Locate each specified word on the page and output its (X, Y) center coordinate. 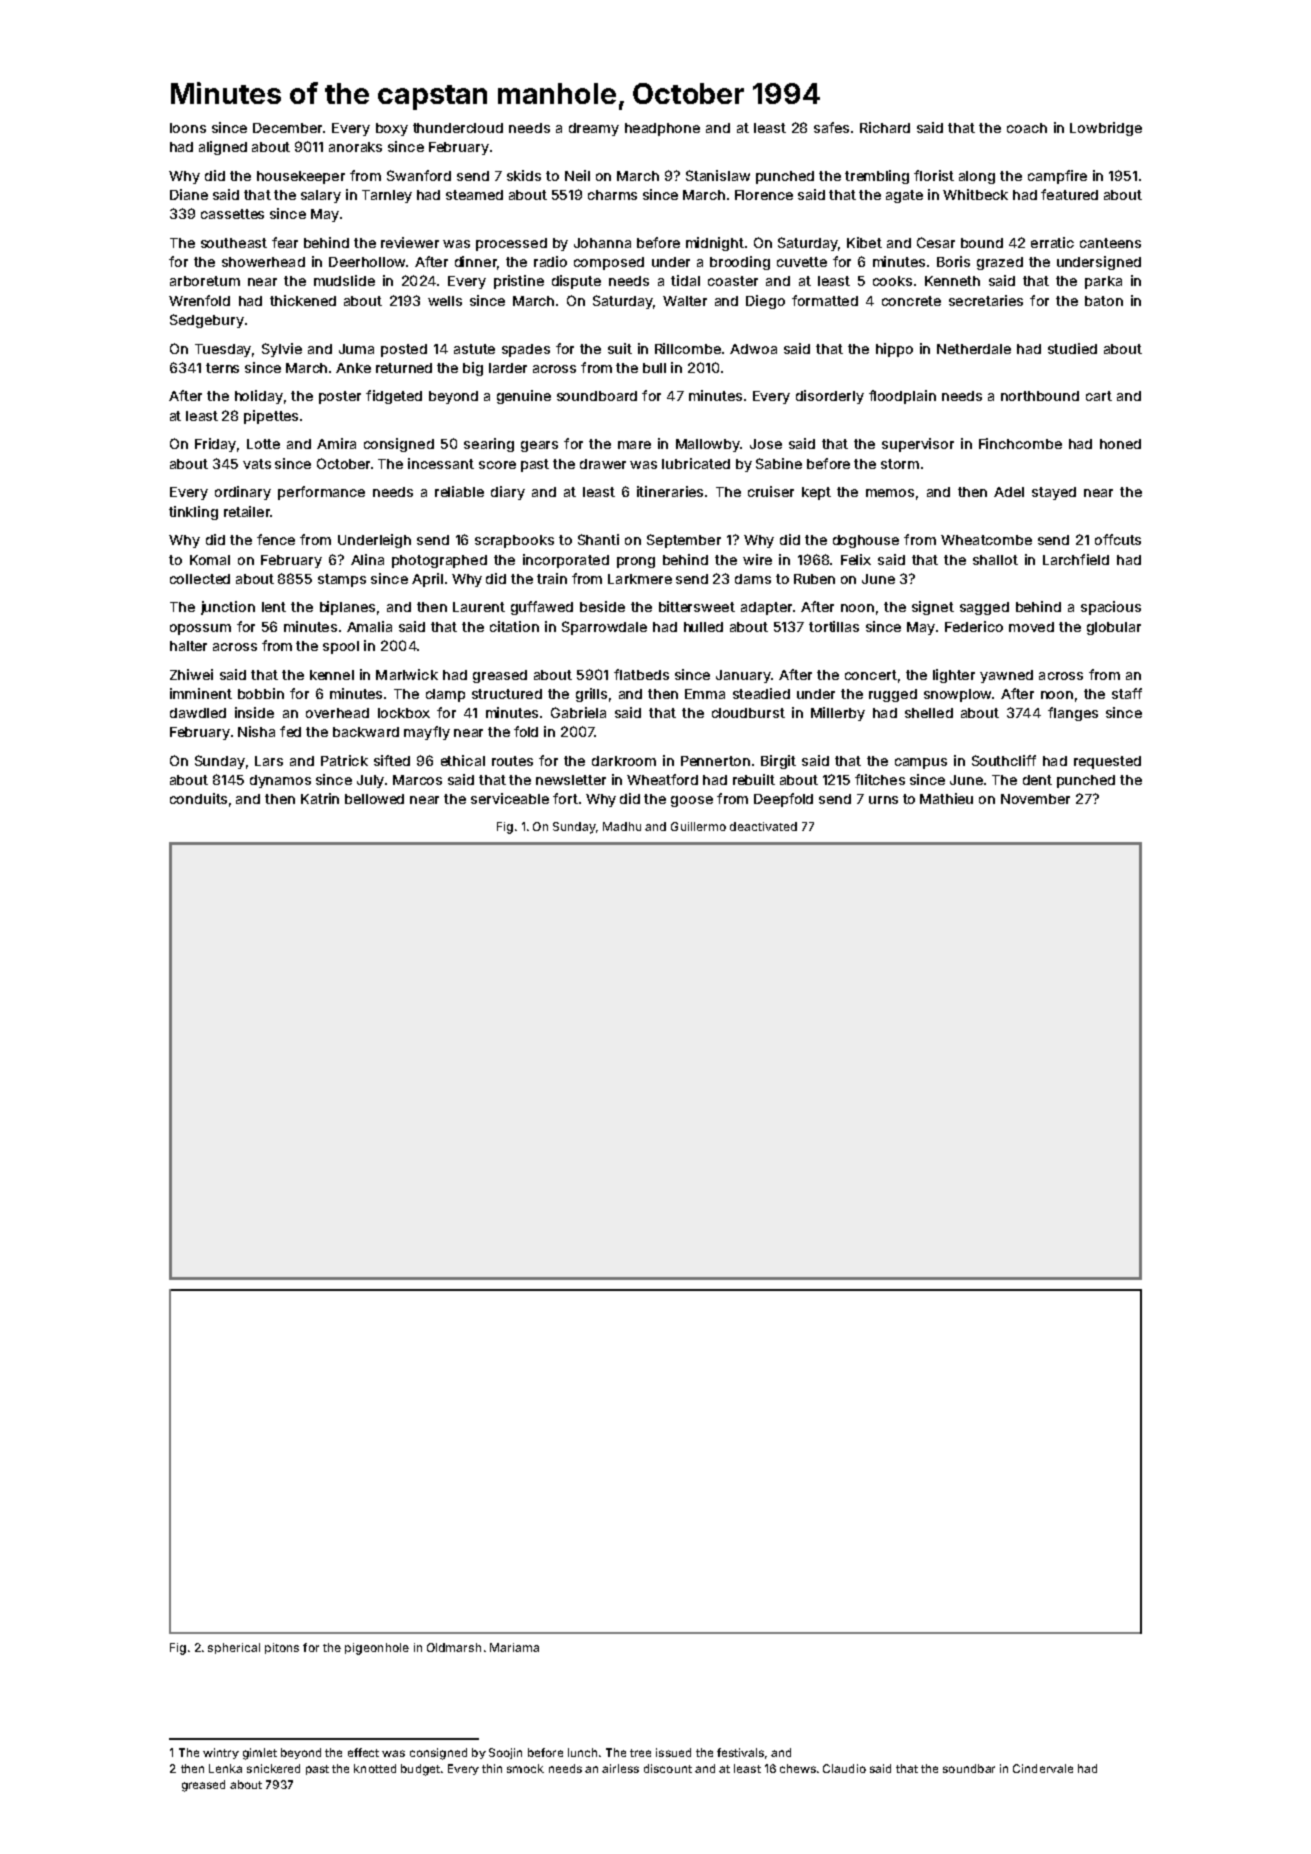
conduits (198, 798)
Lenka (225, 1768)
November (1035, 799)
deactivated (763, 826)
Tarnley (387, 196)
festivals (740, 1752)
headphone (662, 129)
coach (1027, 128)
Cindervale (1043, 1768)
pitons (282, 1648)
